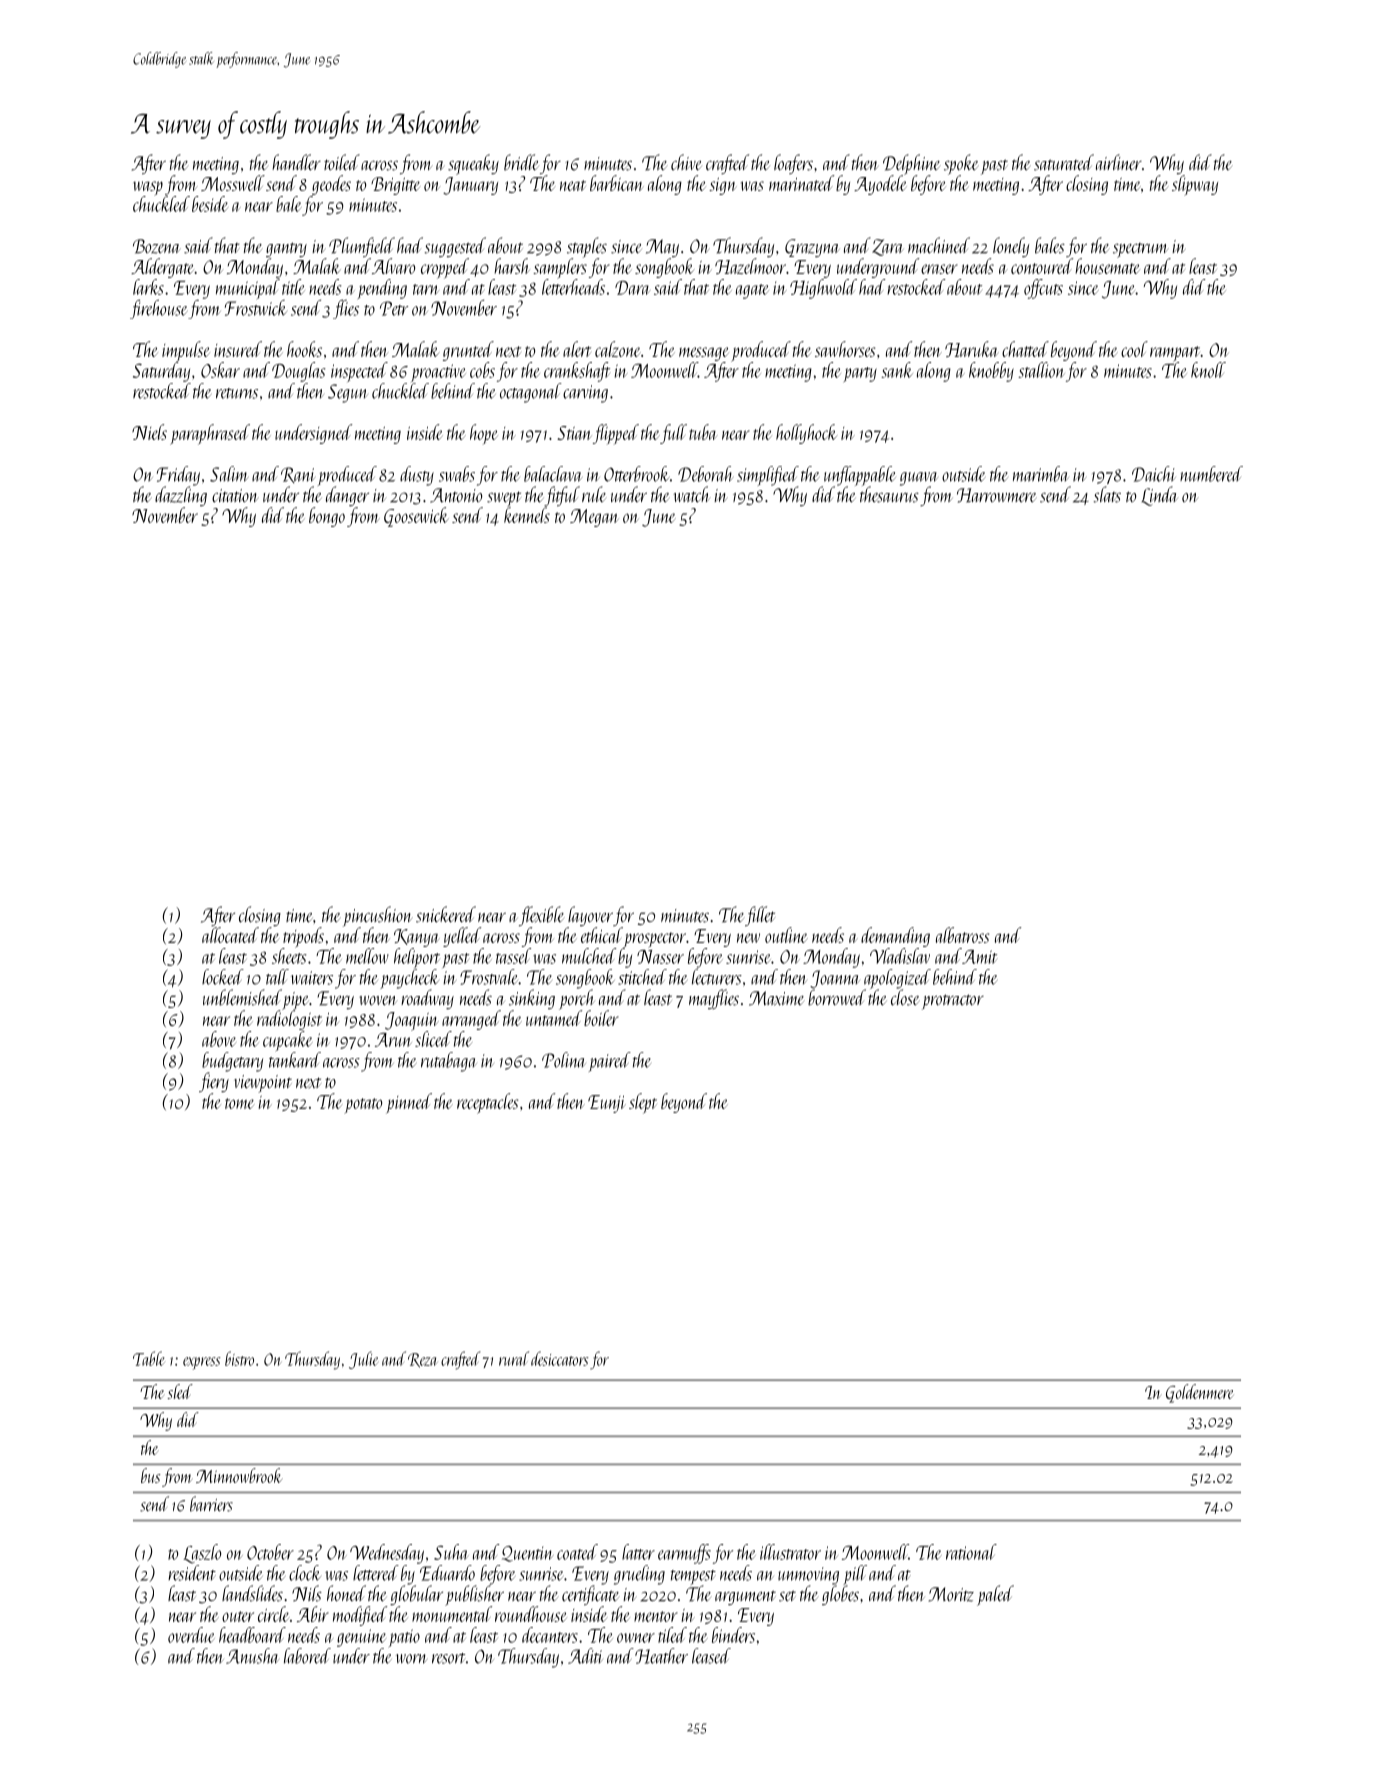 This screenshot has height=1779, width=1374. What do you see at coordinates (1107, 494) in the screenshot?
I see `slats` at bounding box center [1107, 494].
